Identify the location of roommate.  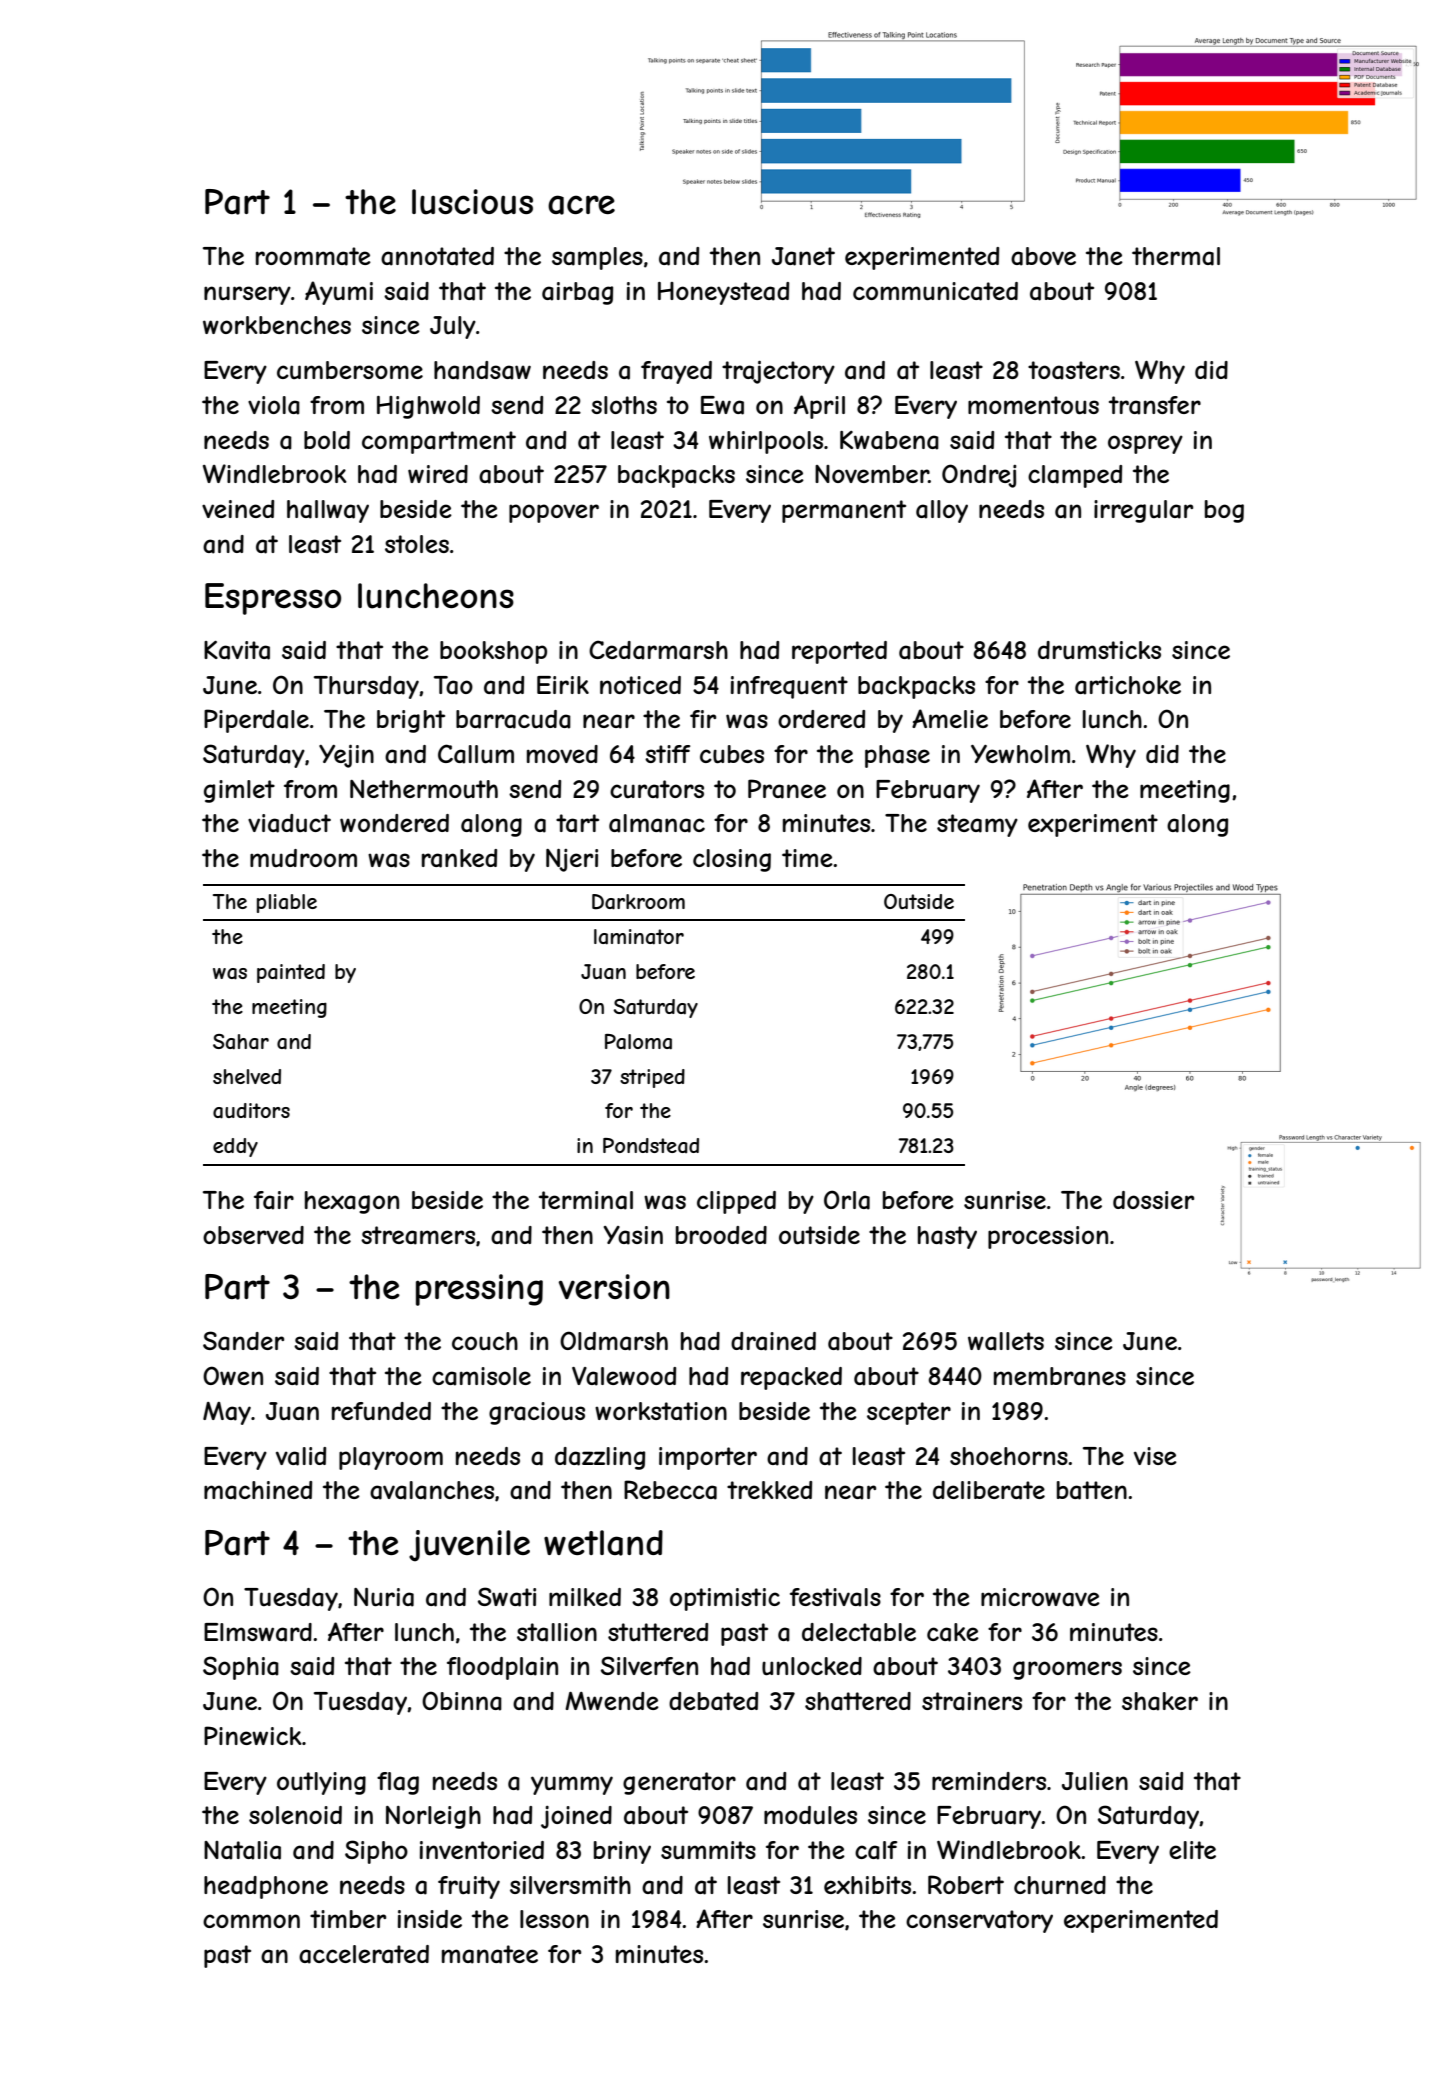
(313, 256).
